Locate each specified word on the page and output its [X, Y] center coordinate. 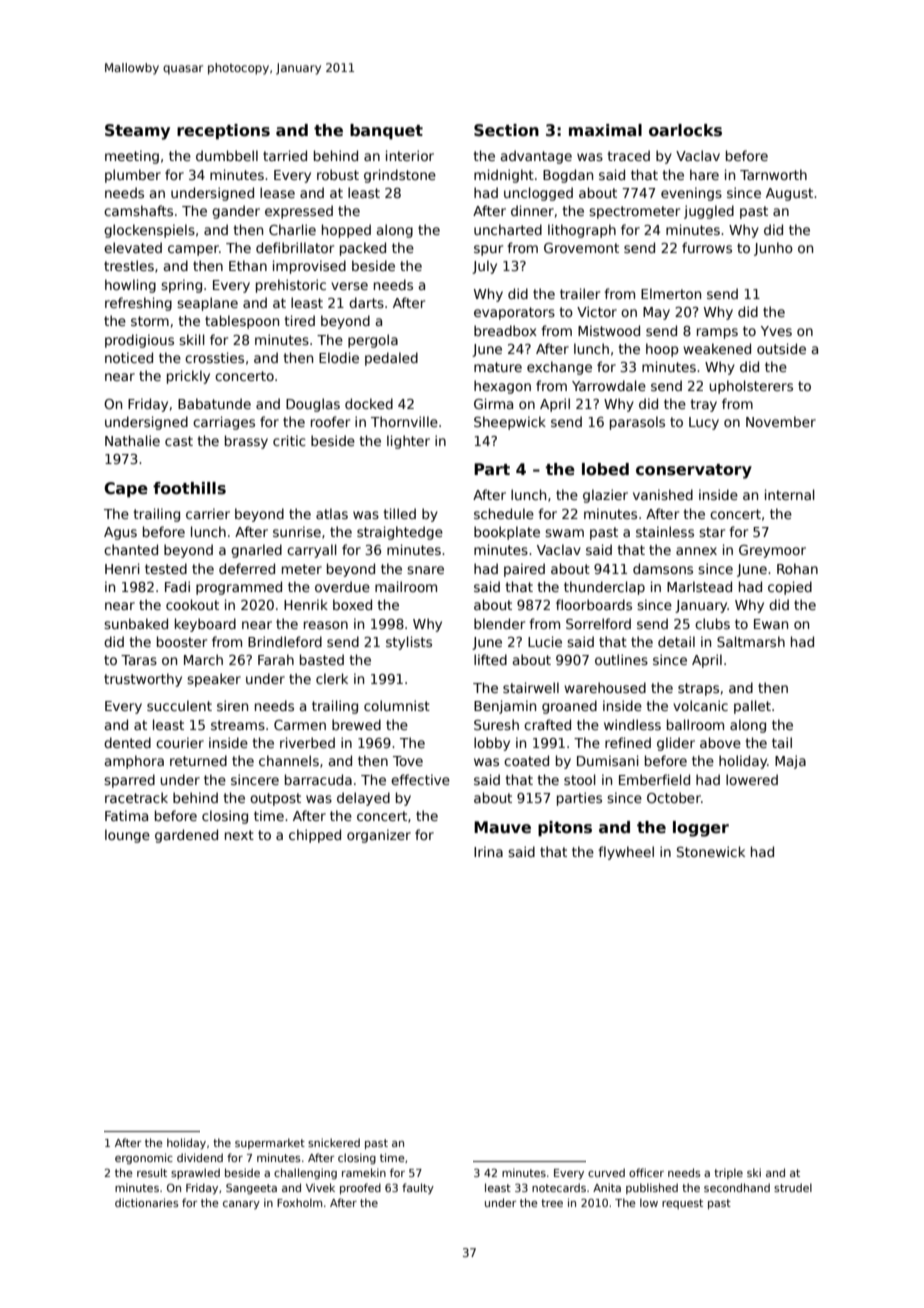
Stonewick [711, 851]
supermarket [270, 1143]
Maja [790, 762]
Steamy [137, 132]
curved [606, 1172]
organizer [379, 836]
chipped [315, 836]
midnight [504, 176]
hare [704, 174]
